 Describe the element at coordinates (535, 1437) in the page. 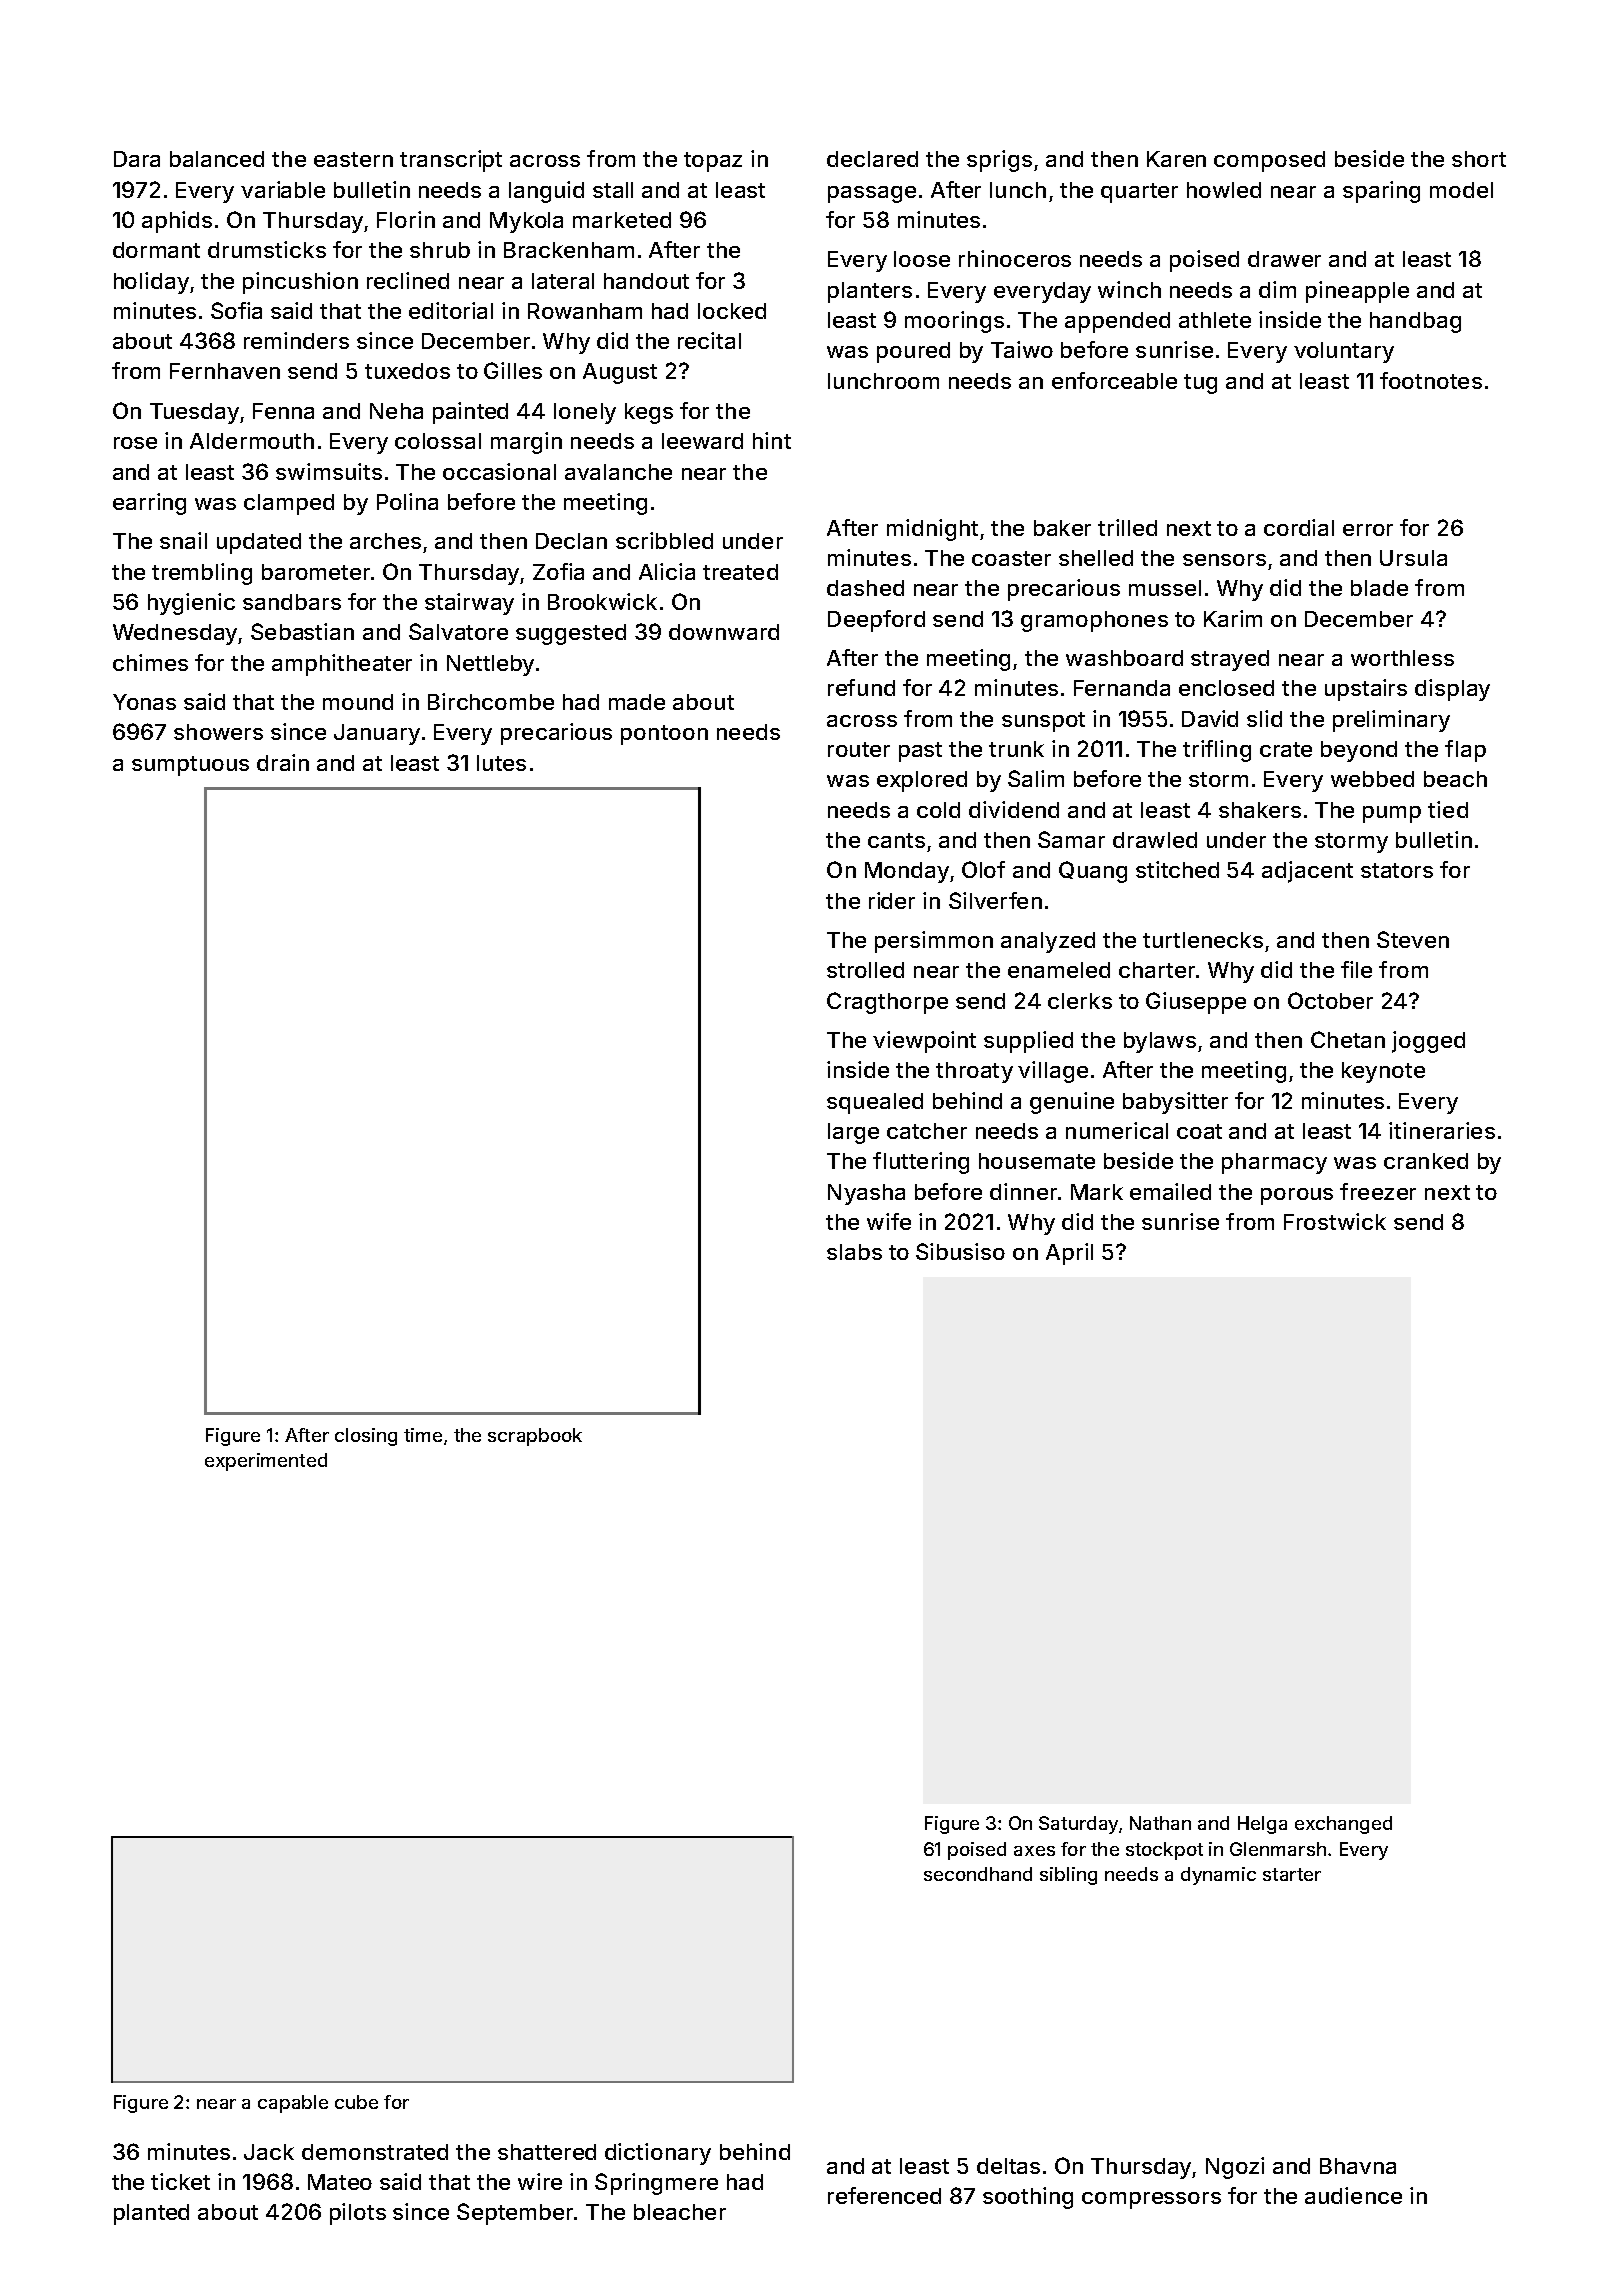

I see `scrapbook` at that location.
